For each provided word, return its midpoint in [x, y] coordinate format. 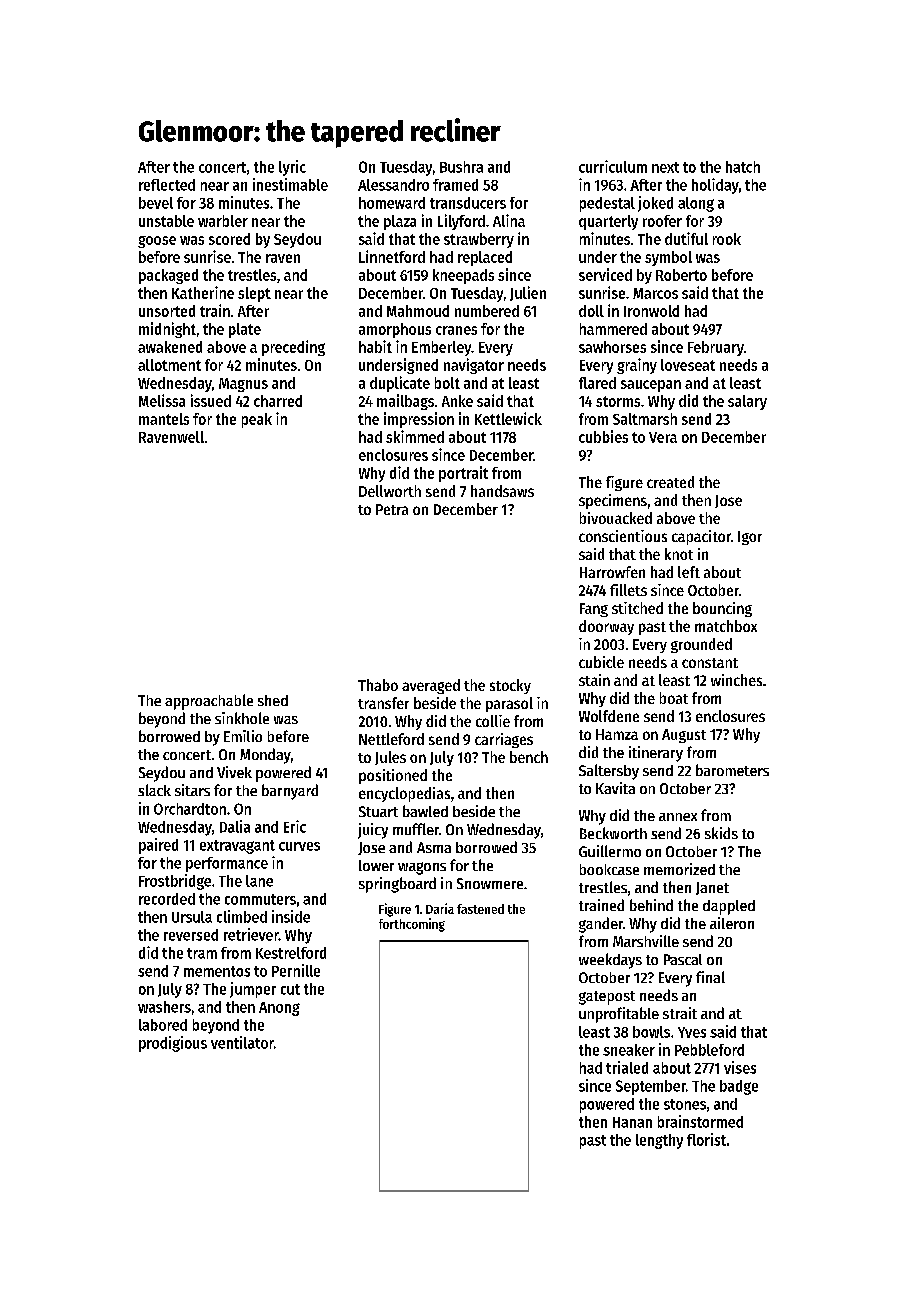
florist [706, 1139]
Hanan [632, 1122]
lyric [292, 168]
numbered [487, 311]
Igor [750, 538]
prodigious [173, 1044]
